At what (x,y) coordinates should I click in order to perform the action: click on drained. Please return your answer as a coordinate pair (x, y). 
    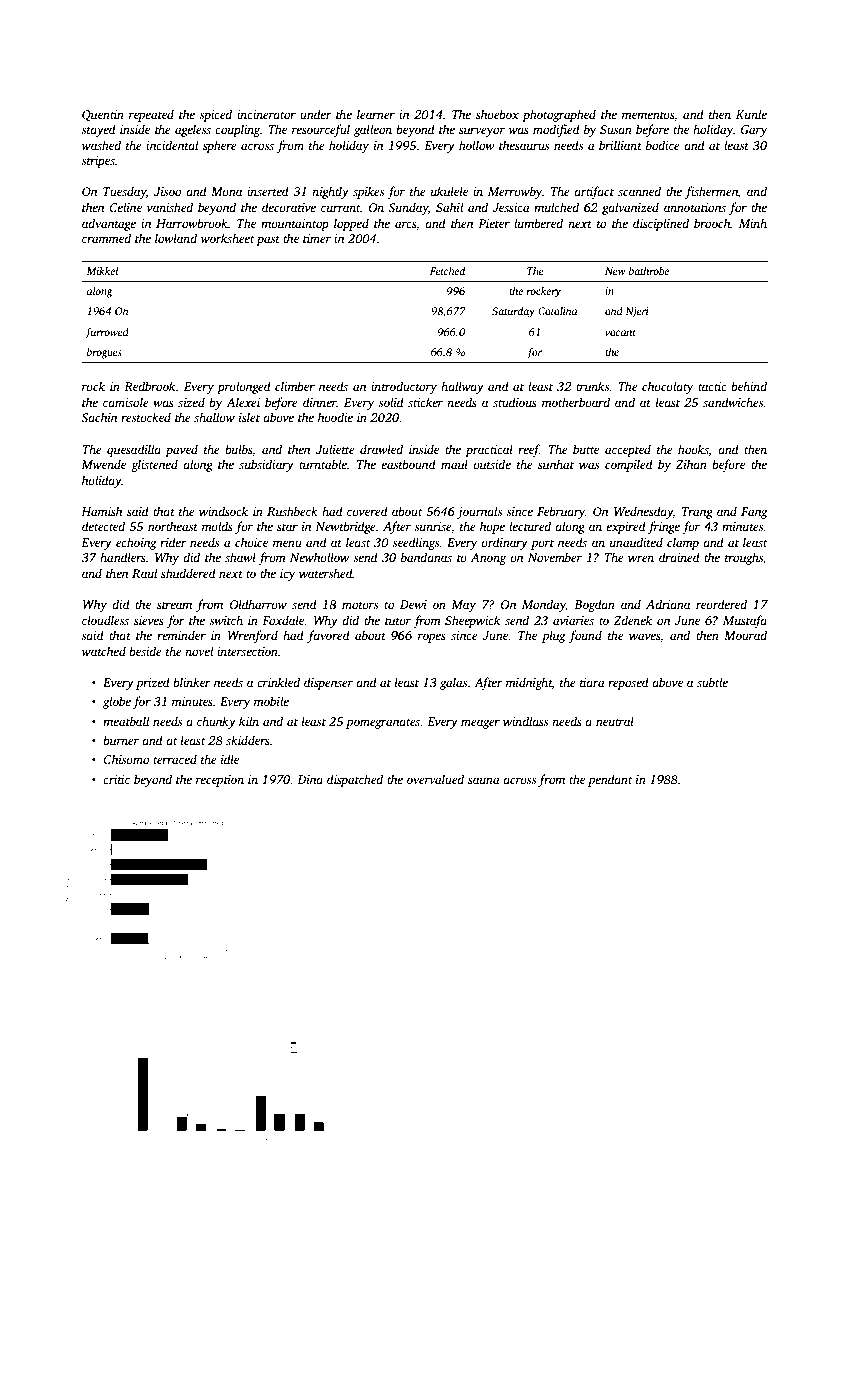
    Looking at the image, I should click on (679, 557).
